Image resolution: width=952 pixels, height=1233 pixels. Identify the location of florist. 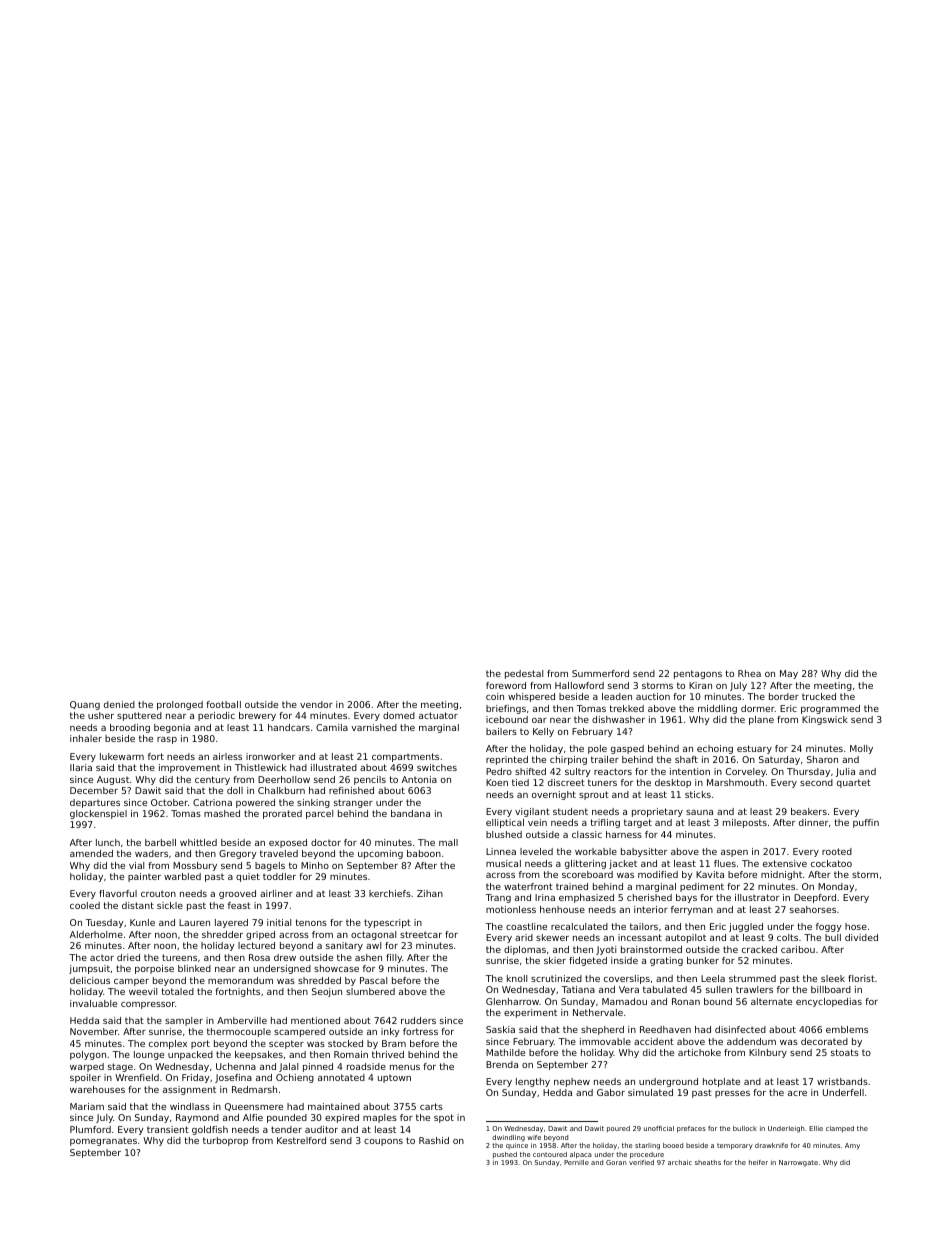
(861, 978).
